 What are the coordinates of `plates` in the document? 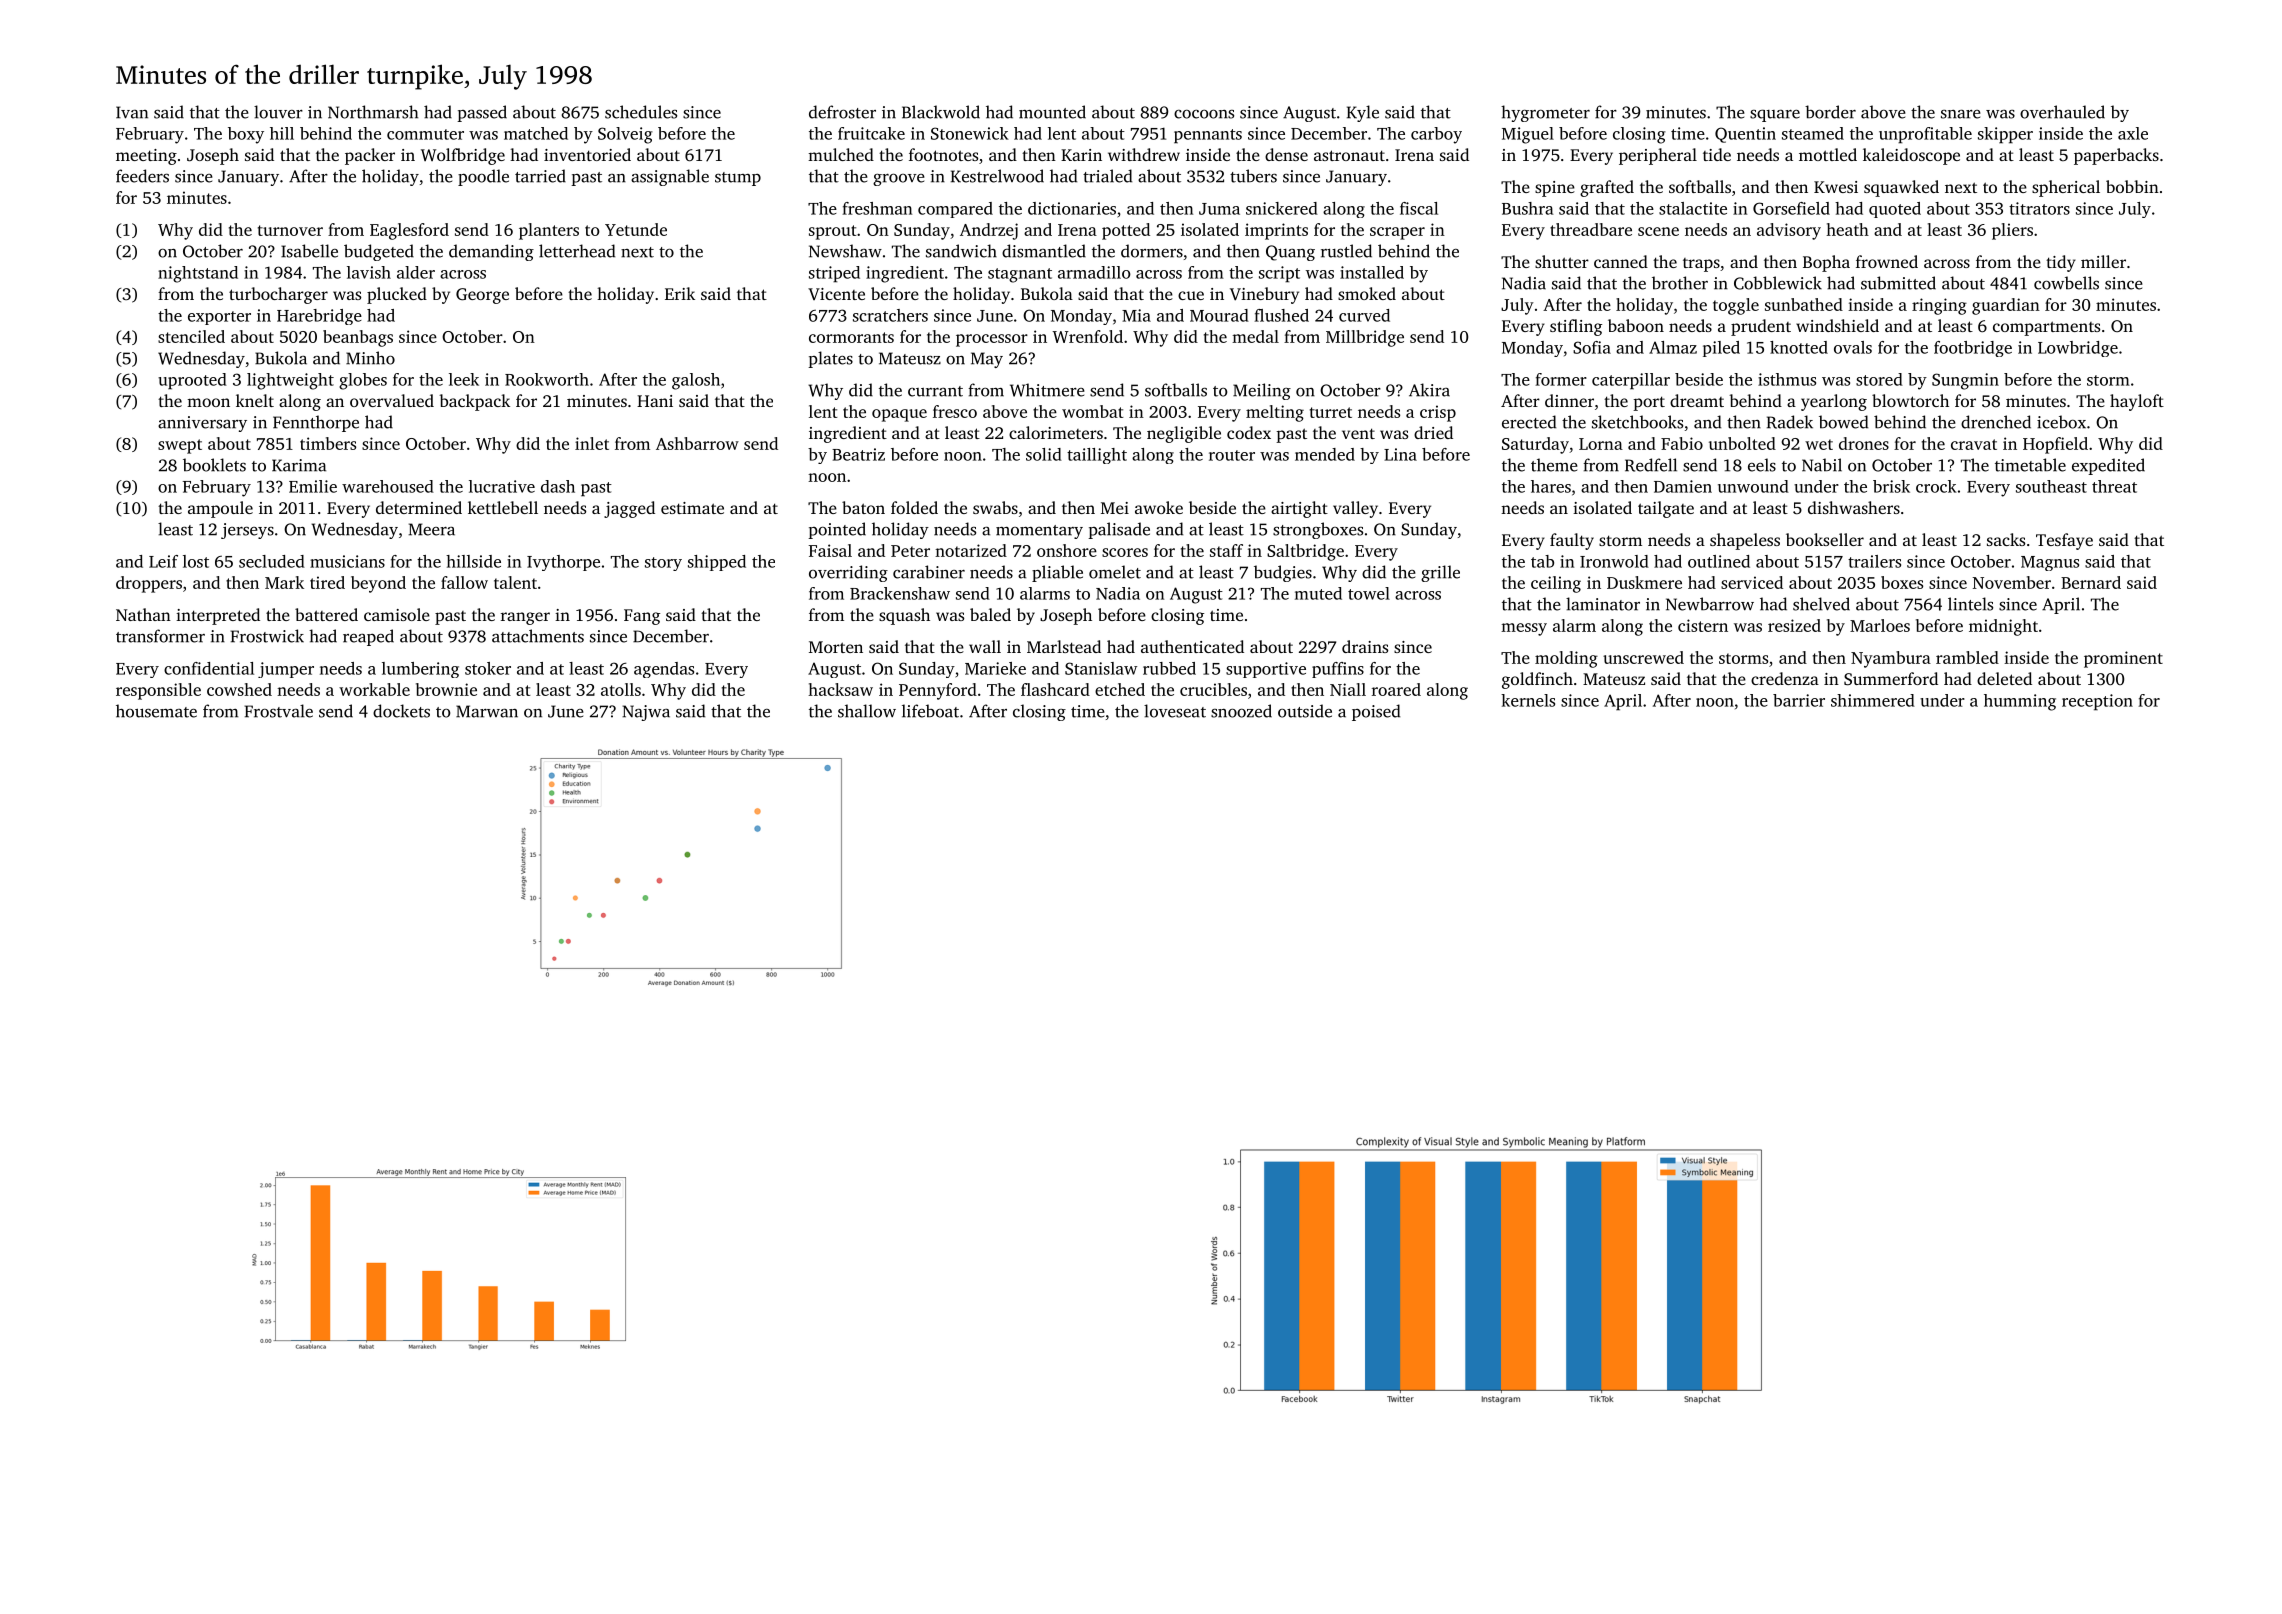 It's located at (830, 359).
